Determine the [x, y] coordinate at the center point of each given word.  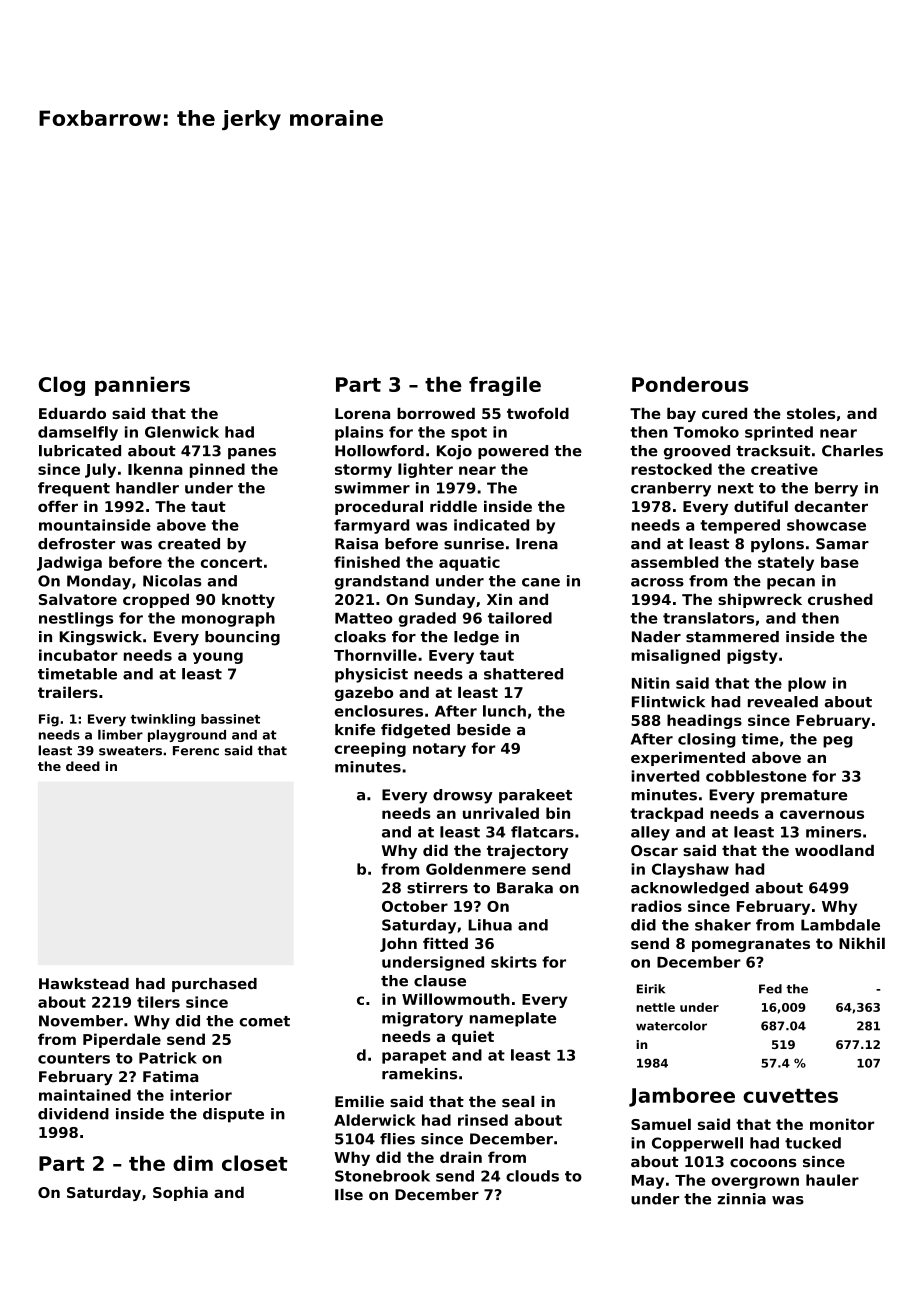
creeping [370, 749]
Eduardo [72, 413]
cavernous [822, 814]
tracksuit [773, 451]
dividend [73, 1114]
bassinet [230, 719]
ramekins [419, 1074]
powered [513, 452]
